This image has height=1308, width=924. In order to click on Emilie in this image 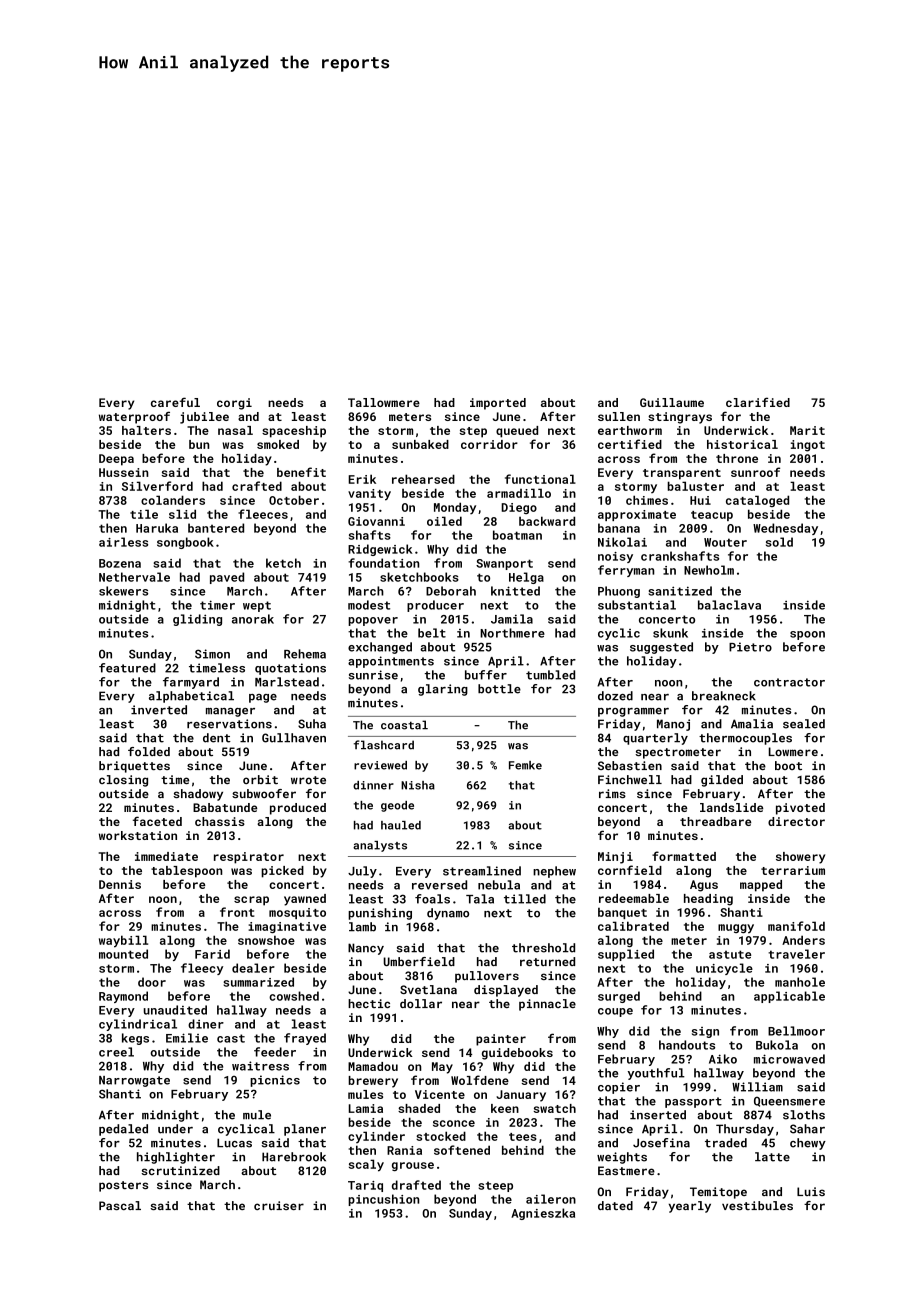, I will do `click(187, 1038)`.
